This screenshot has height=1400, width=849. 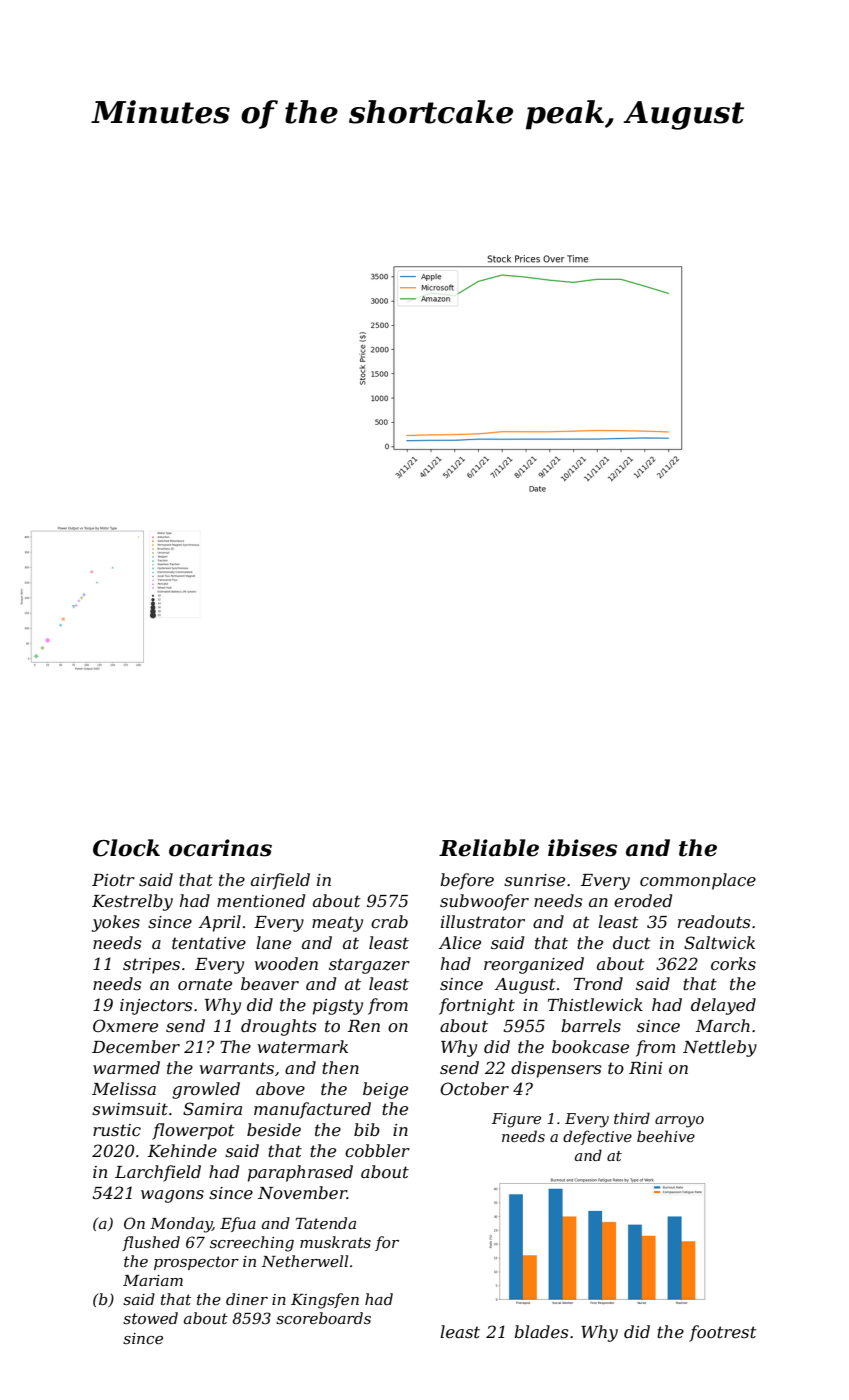 What do you see at coordinates (719, 942) in the screenshot?
I see `Saltwick` at bounding box center [719, 942].
